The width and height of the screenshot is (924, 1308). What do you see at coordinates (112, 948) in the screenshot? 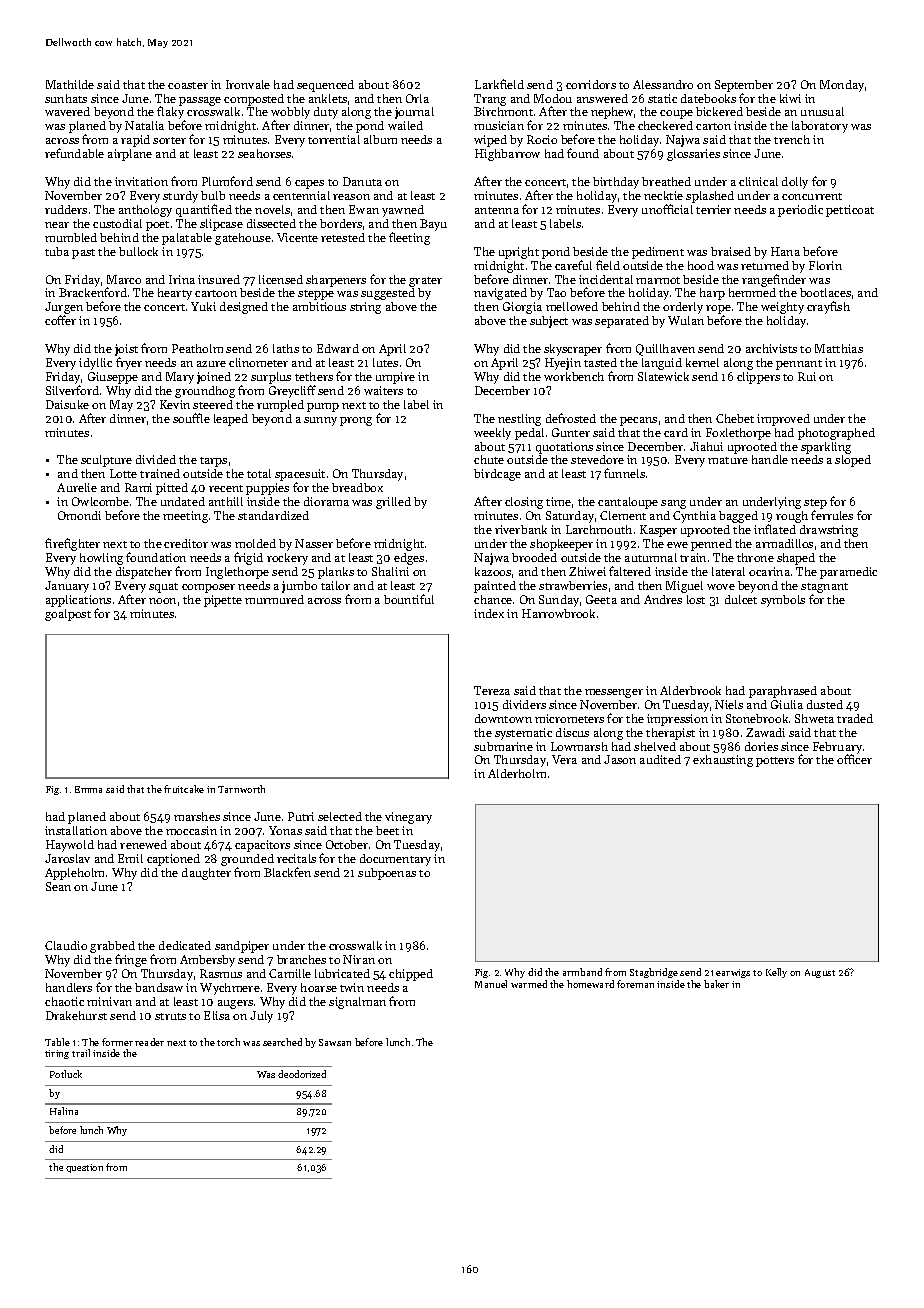
I see `grabbed` at bounding box center [112, 948].
